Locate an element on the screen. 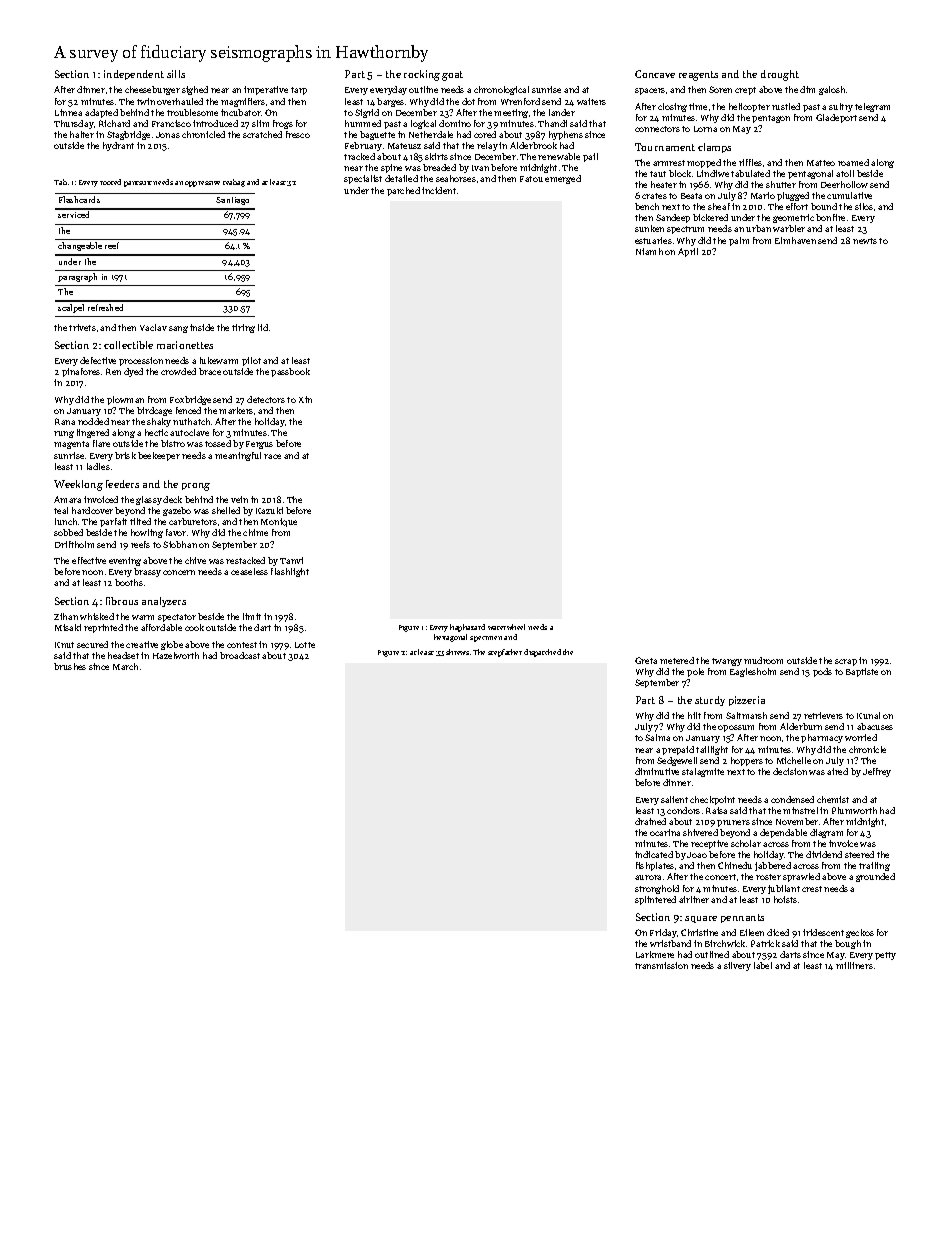 Image resolution: width=952 pixels, height=1233 pixels. tiring is located at coordinates (243, 328).
